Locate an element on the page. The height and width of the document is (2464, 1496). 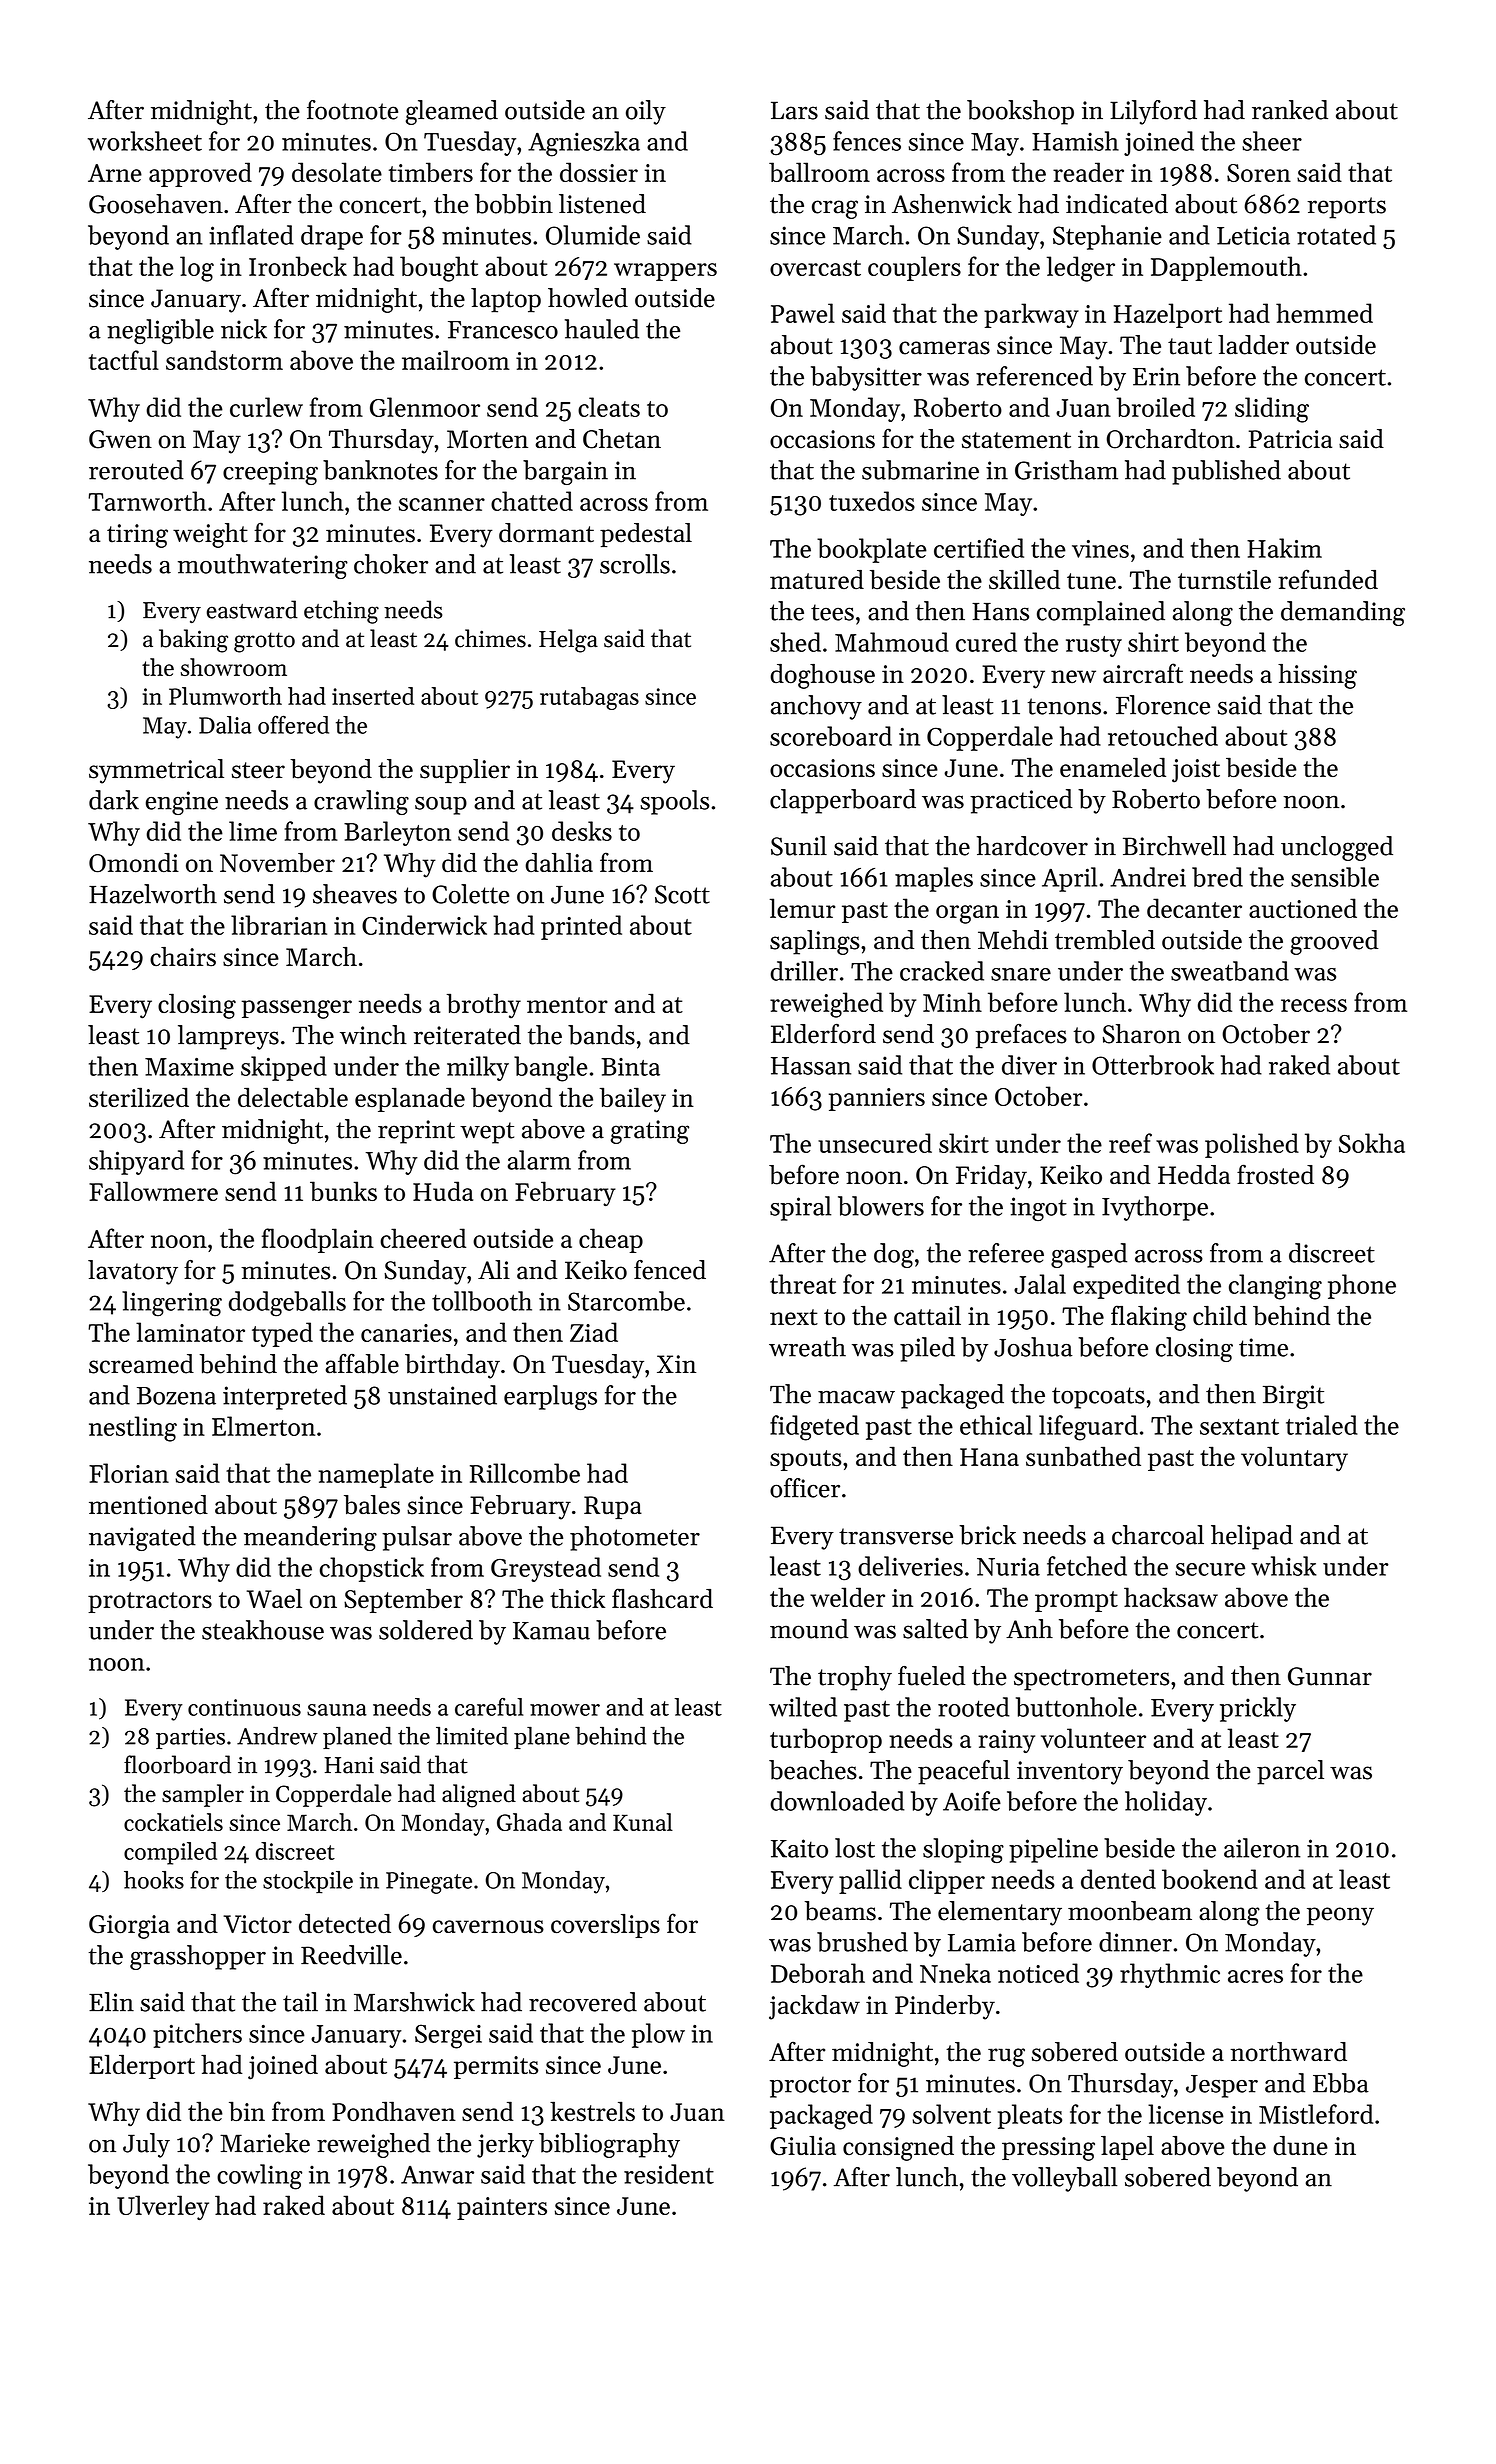
passenger is located at coordinates (297, 1009).
